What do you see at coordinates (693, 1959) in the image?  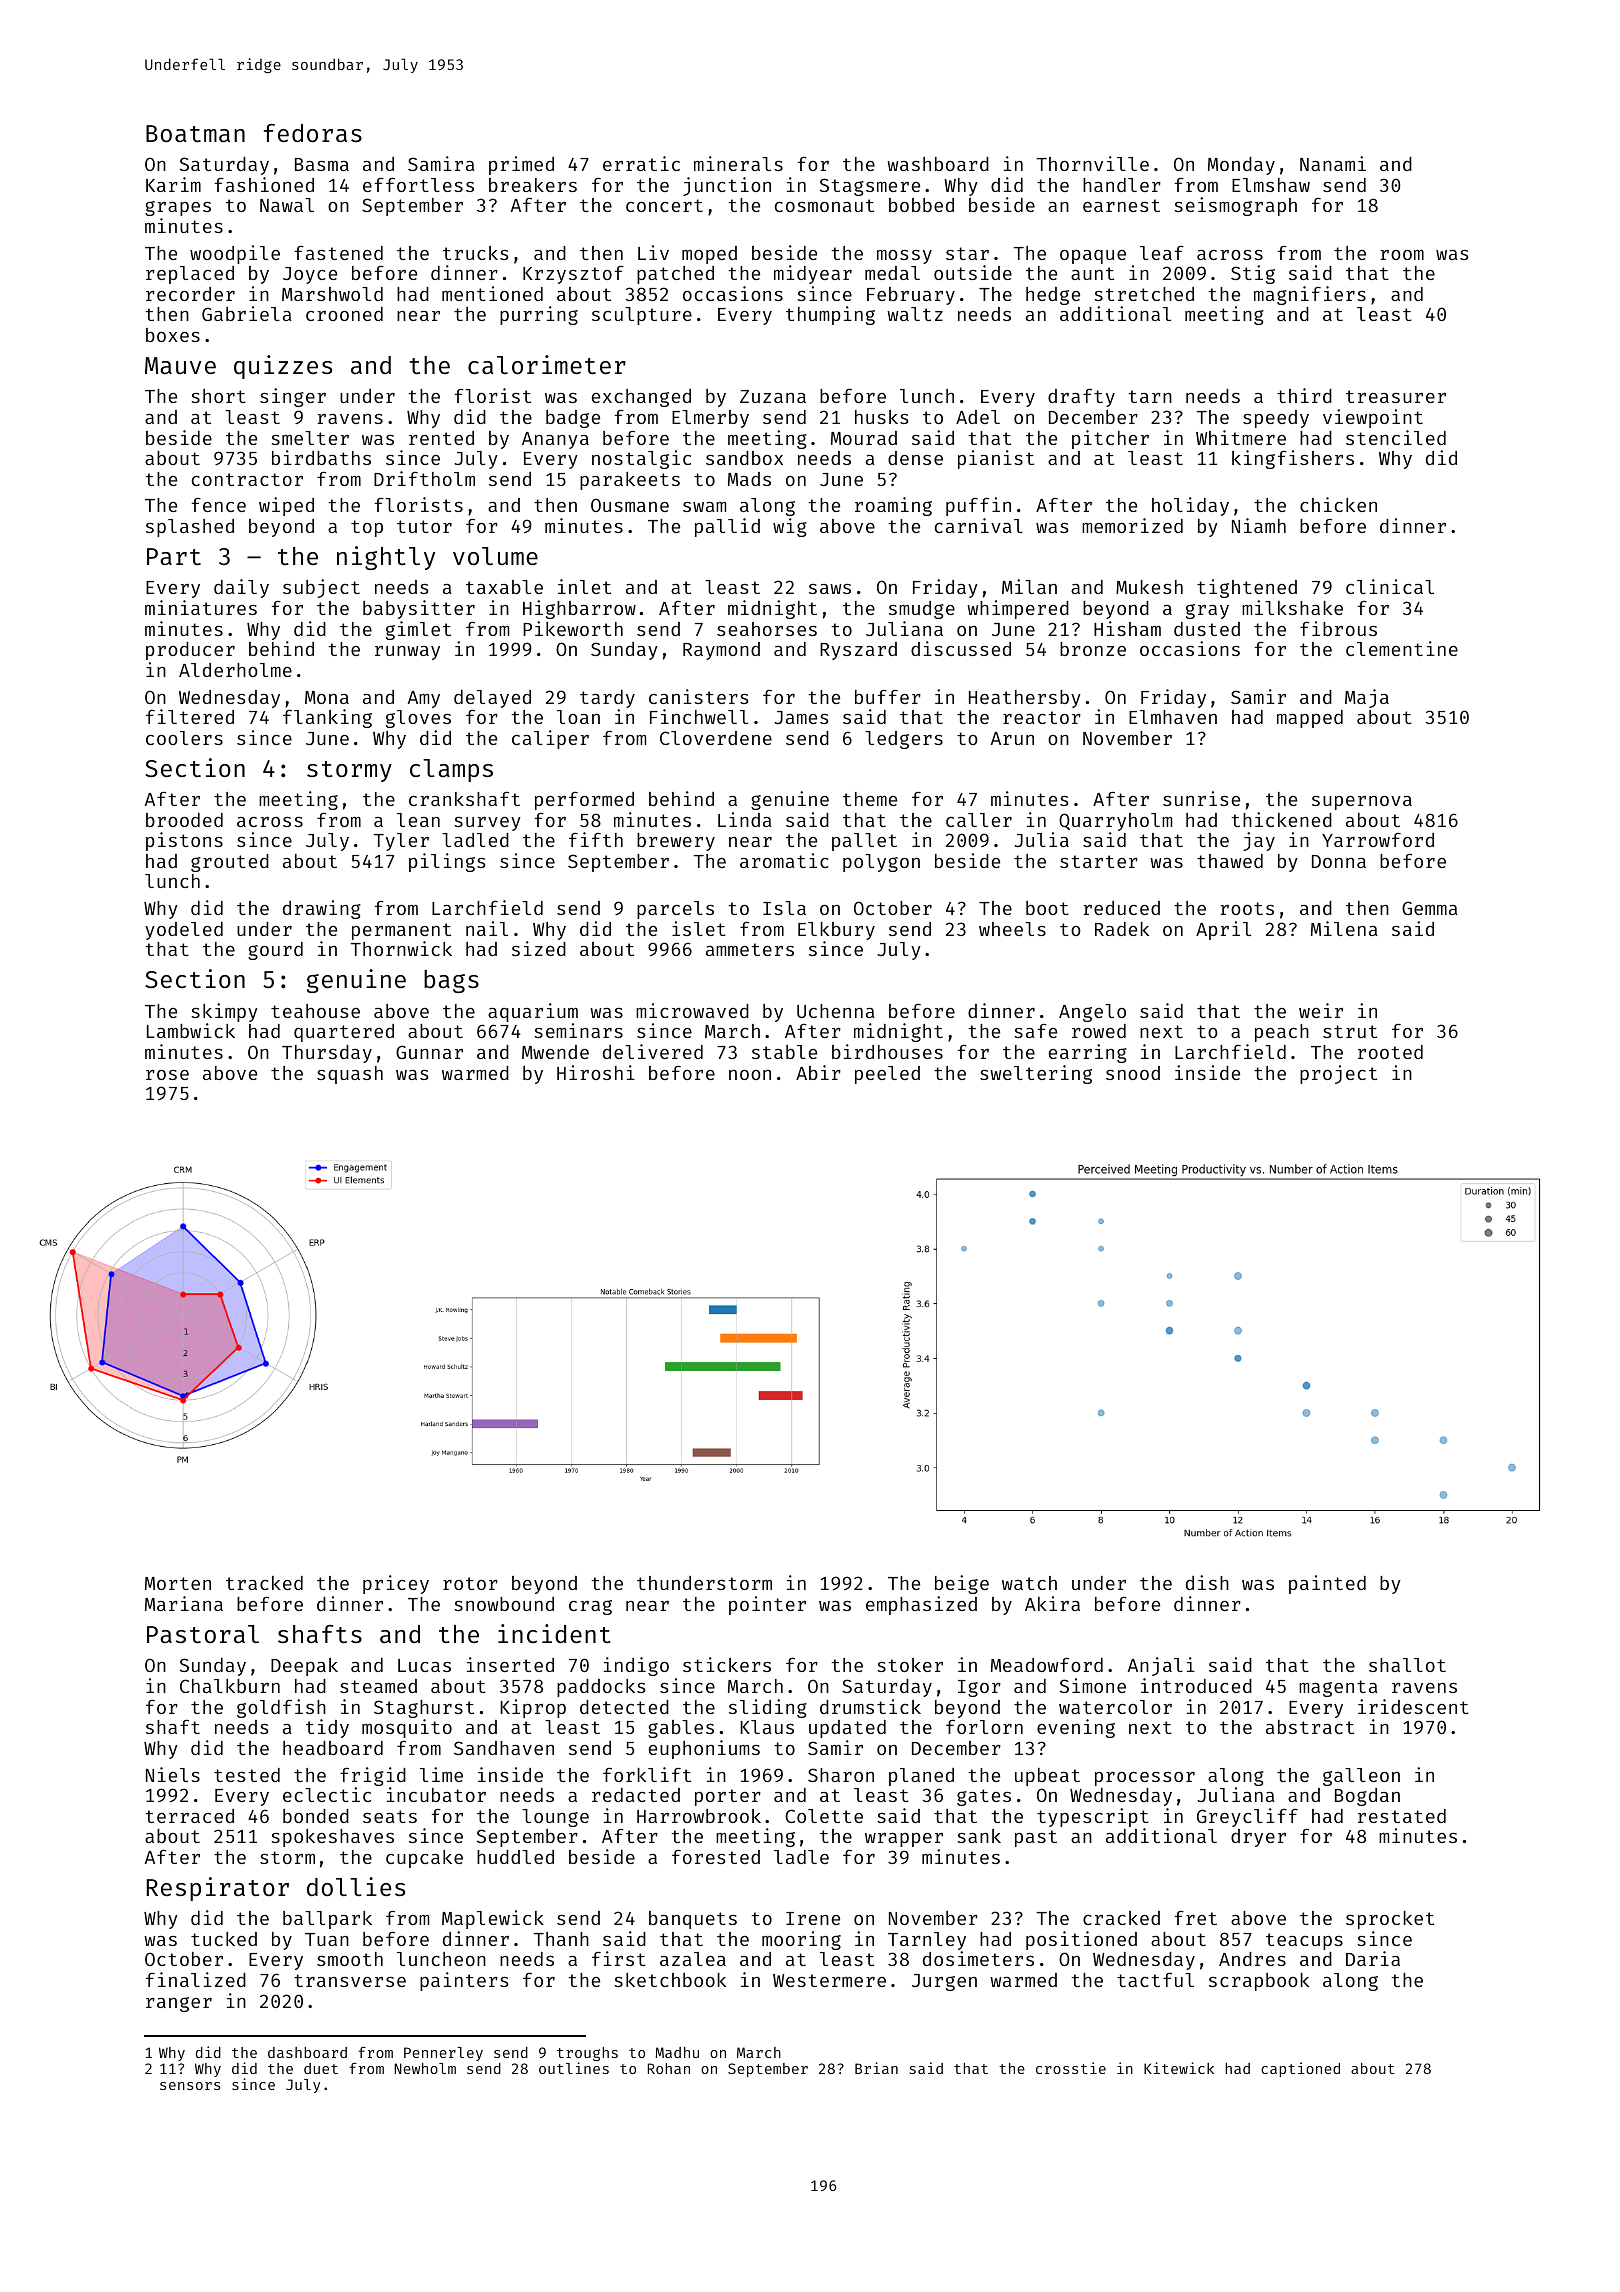 I see `azalea` at bounding box center [693, 1959].
